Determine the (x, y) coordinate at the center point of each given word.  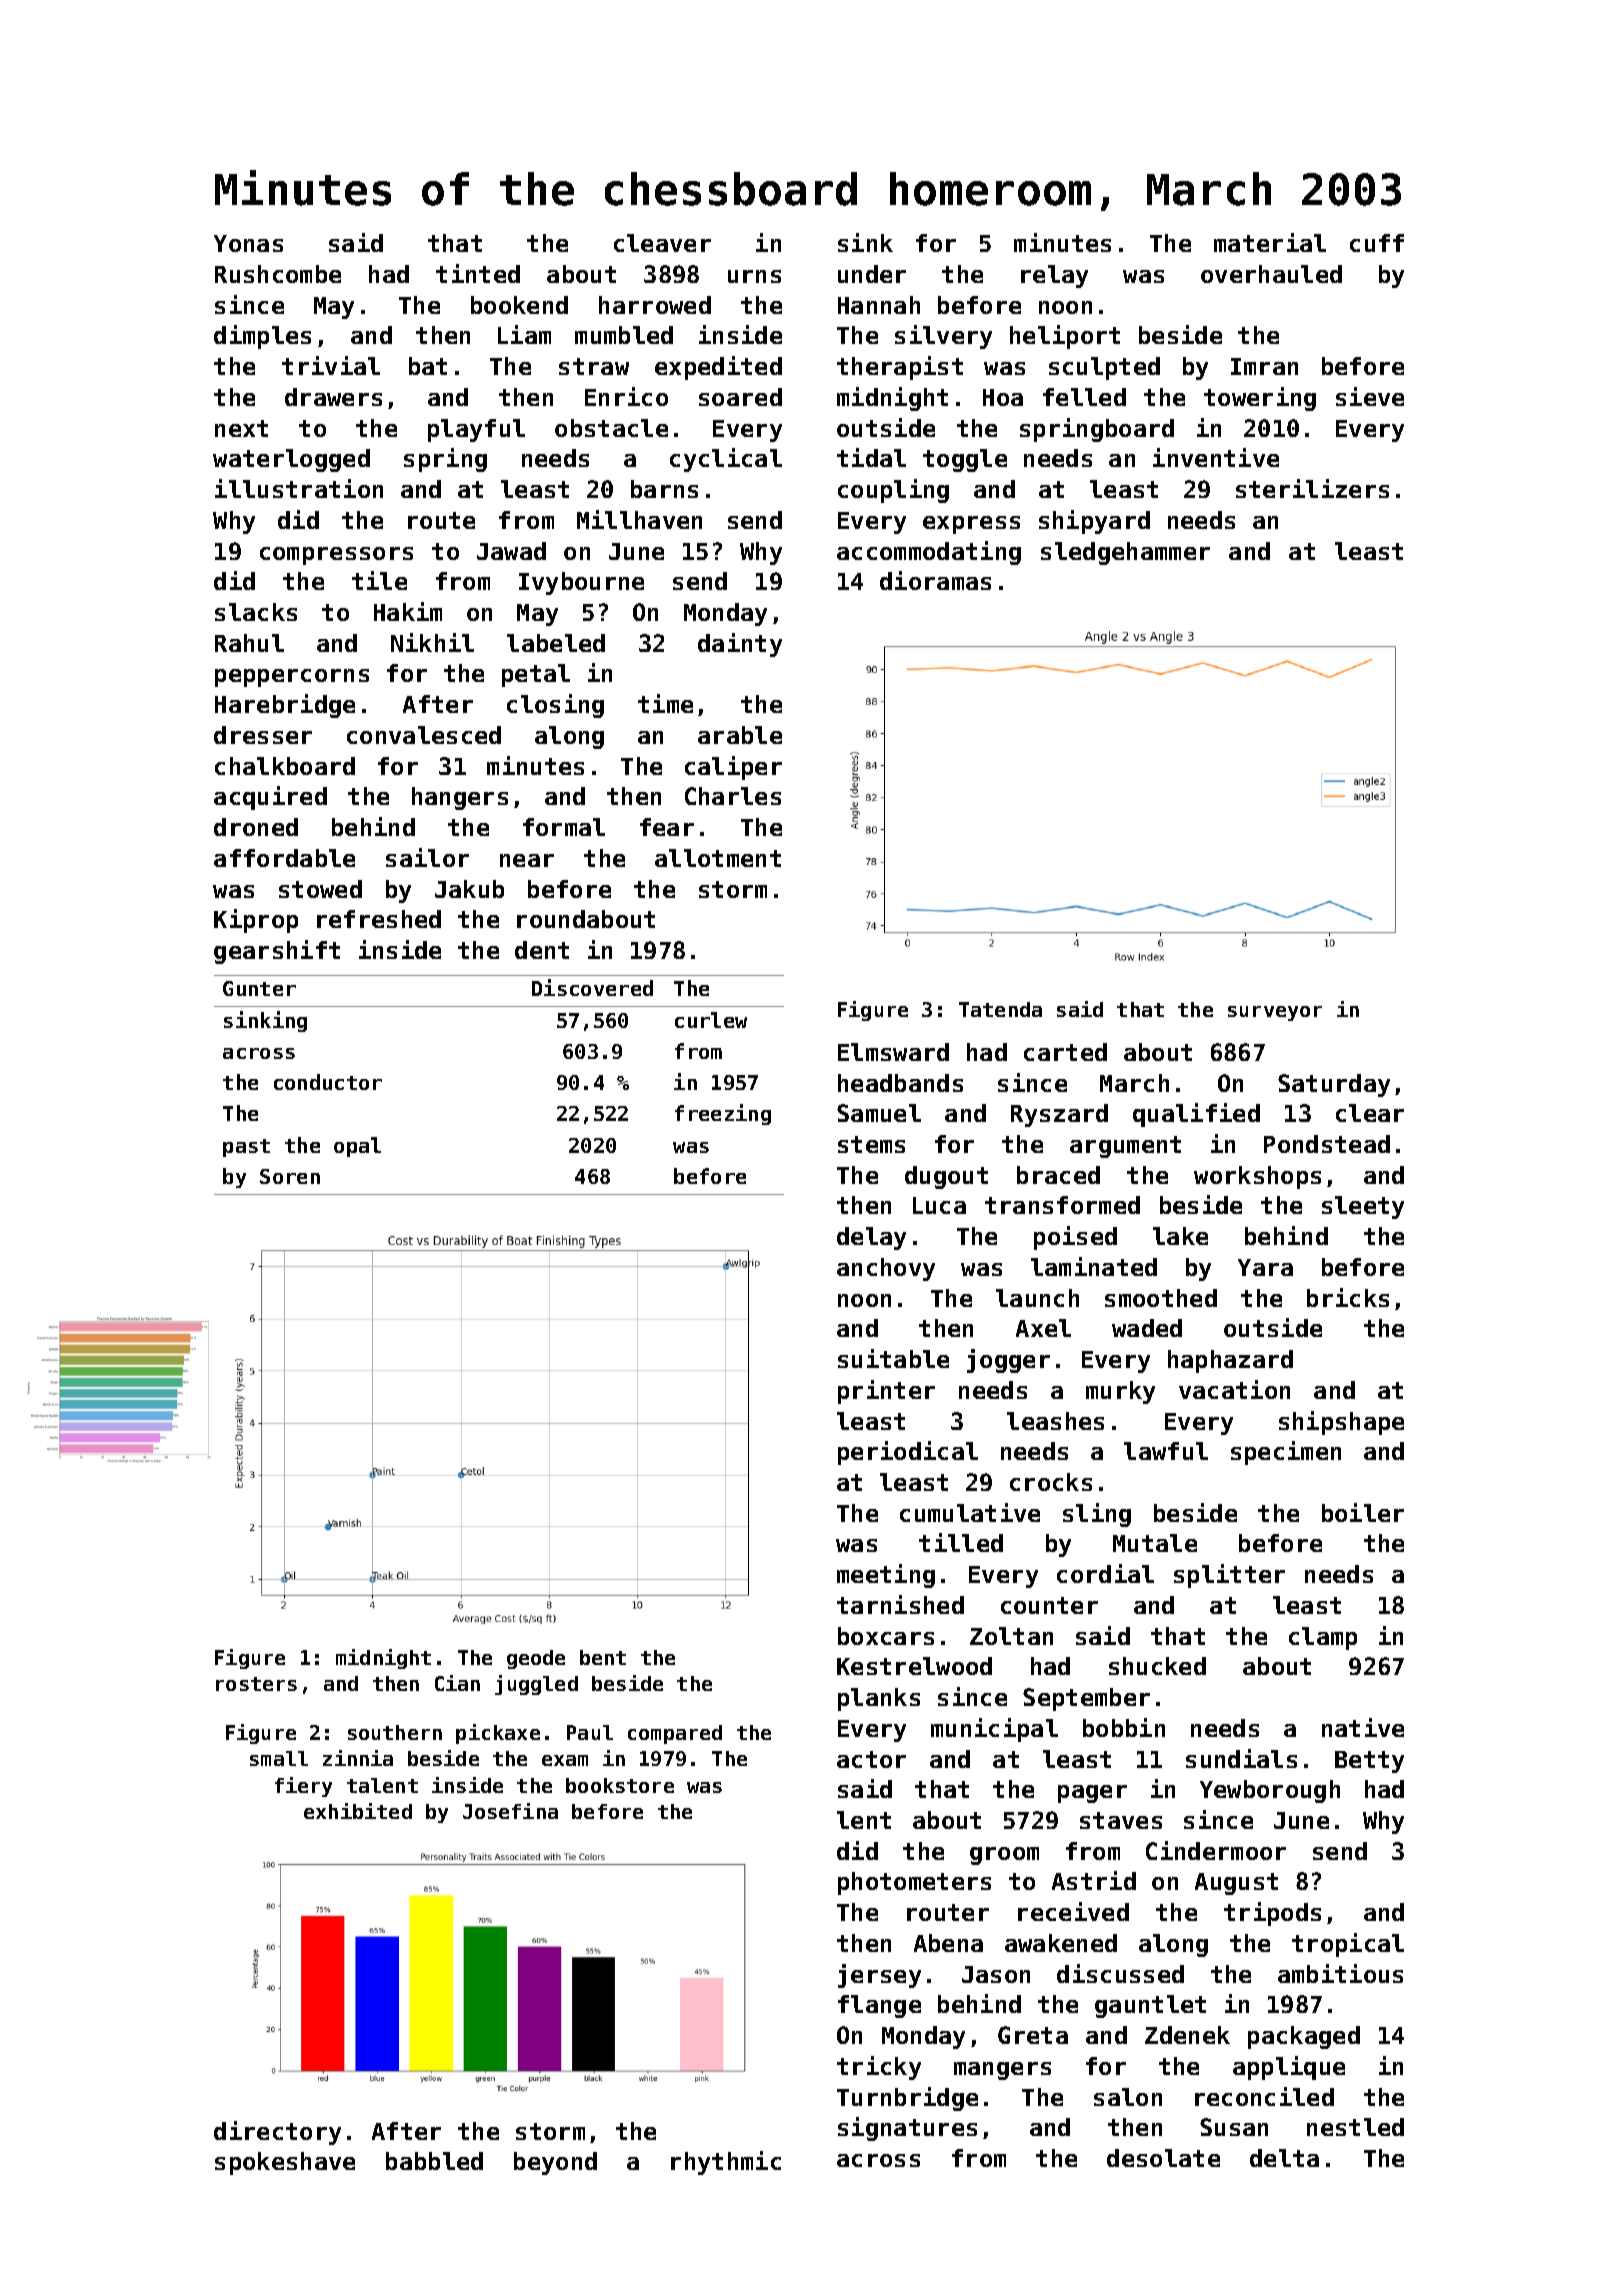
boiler (1363, 1512)
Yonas (248, 243)
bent (603, 1657)
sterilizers (1312, 488)
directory (277, 2133)
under (872, 274)
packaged (1304, 2037)
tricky (879, 2068)
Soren (290, 1176)
